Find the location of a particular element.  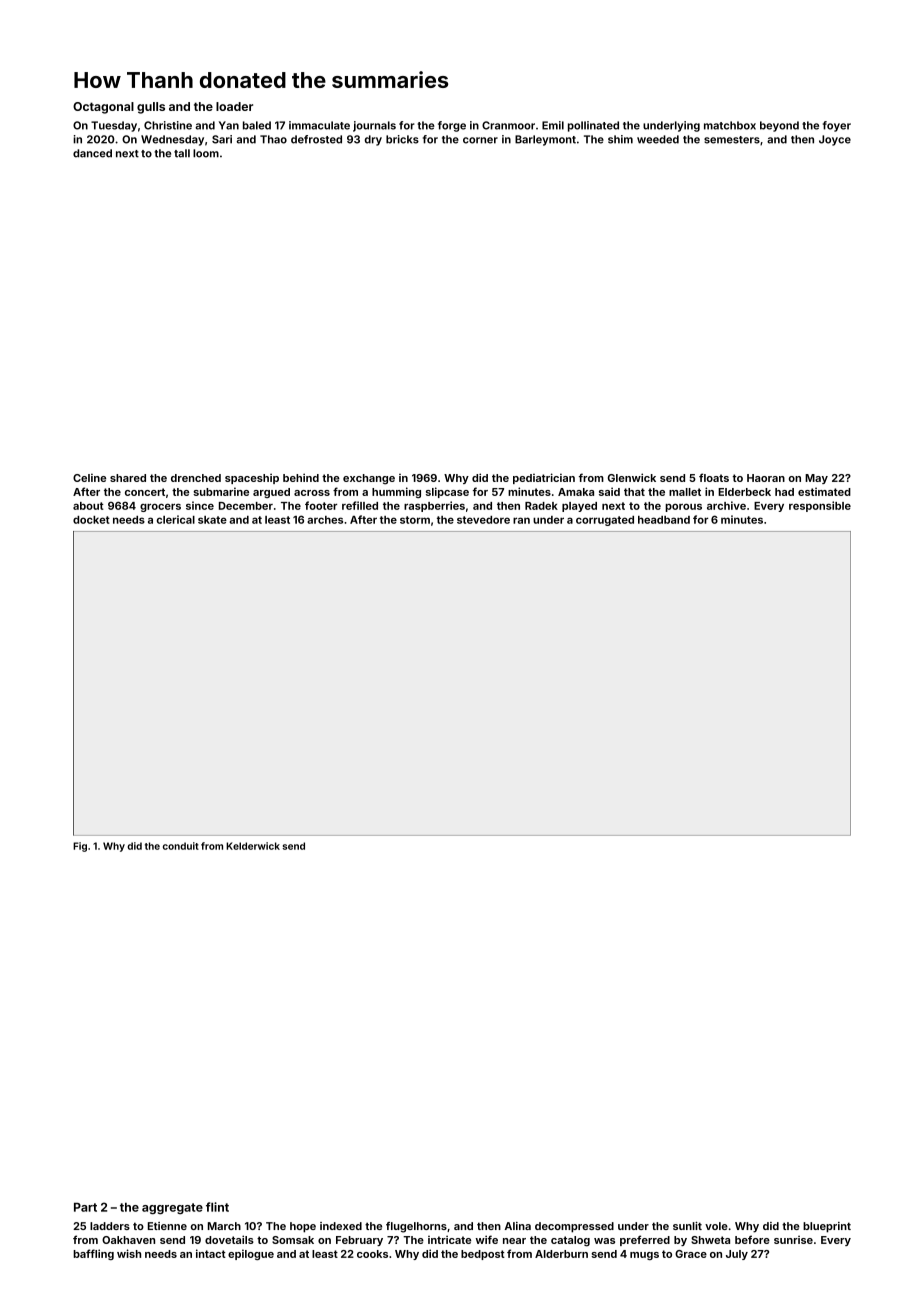

Kelderwick is located at coordinates (253, 846).
